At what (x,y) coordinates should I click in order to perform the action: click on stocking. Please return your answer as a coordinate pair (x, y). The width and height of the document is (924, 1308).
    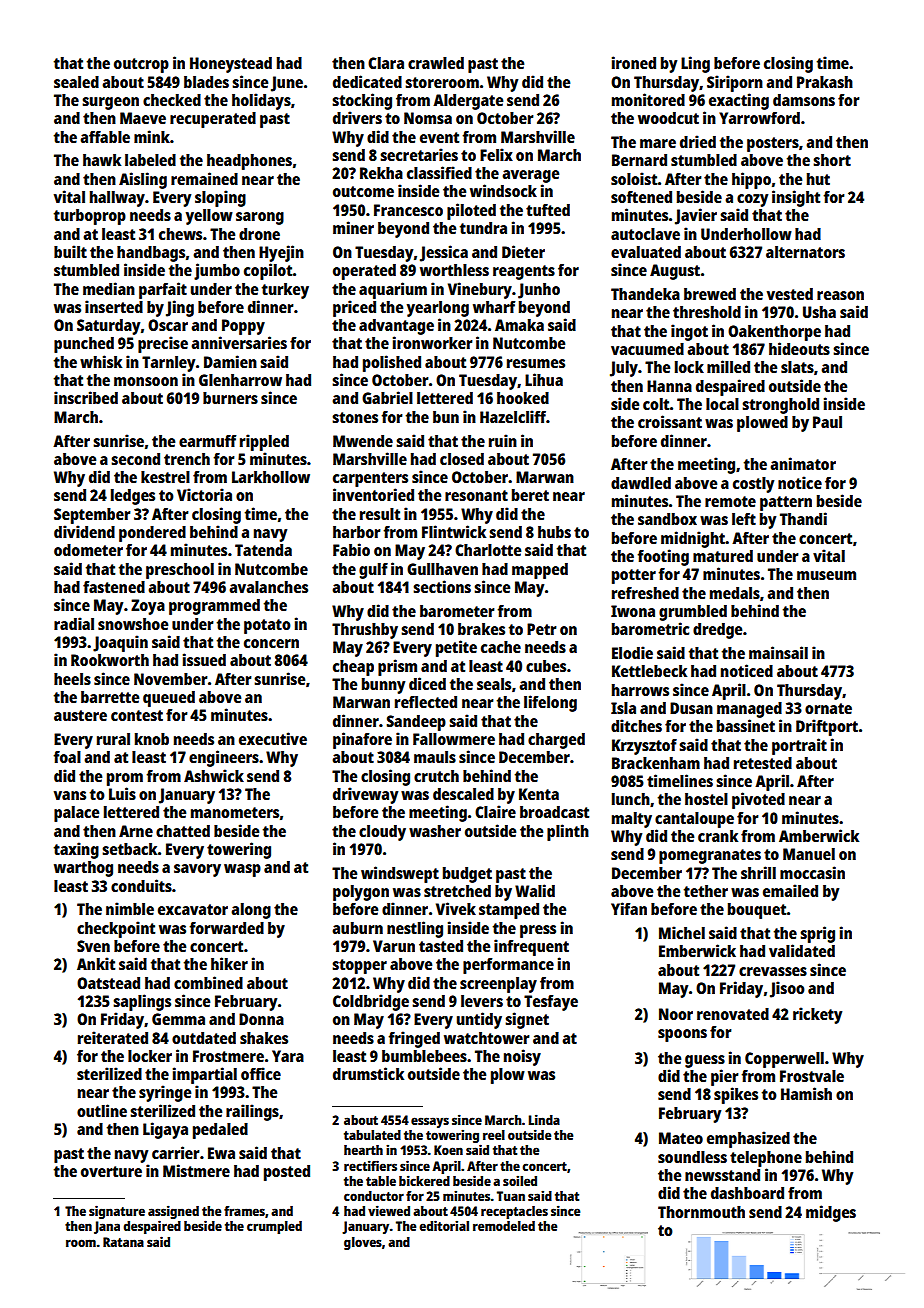
    Looking at the image, I should click on (362, 101).
